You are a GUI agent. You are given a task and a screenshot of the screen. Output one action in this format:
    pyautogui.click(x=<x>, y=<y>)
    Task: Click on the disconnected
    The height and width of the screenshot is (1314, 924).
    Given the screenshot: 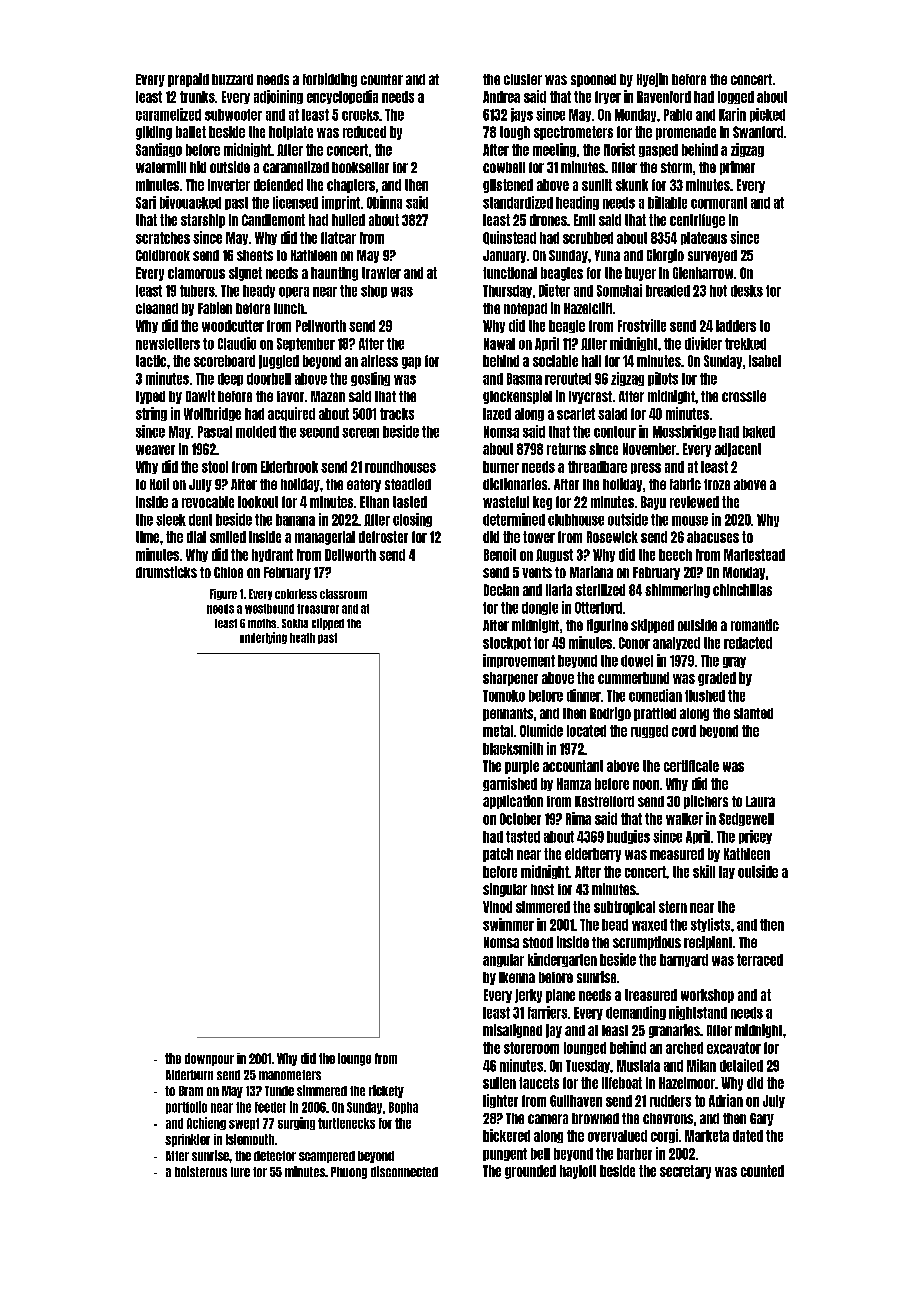 What is the action you would take?
    pyautogui.click(x=404, y=1171)
